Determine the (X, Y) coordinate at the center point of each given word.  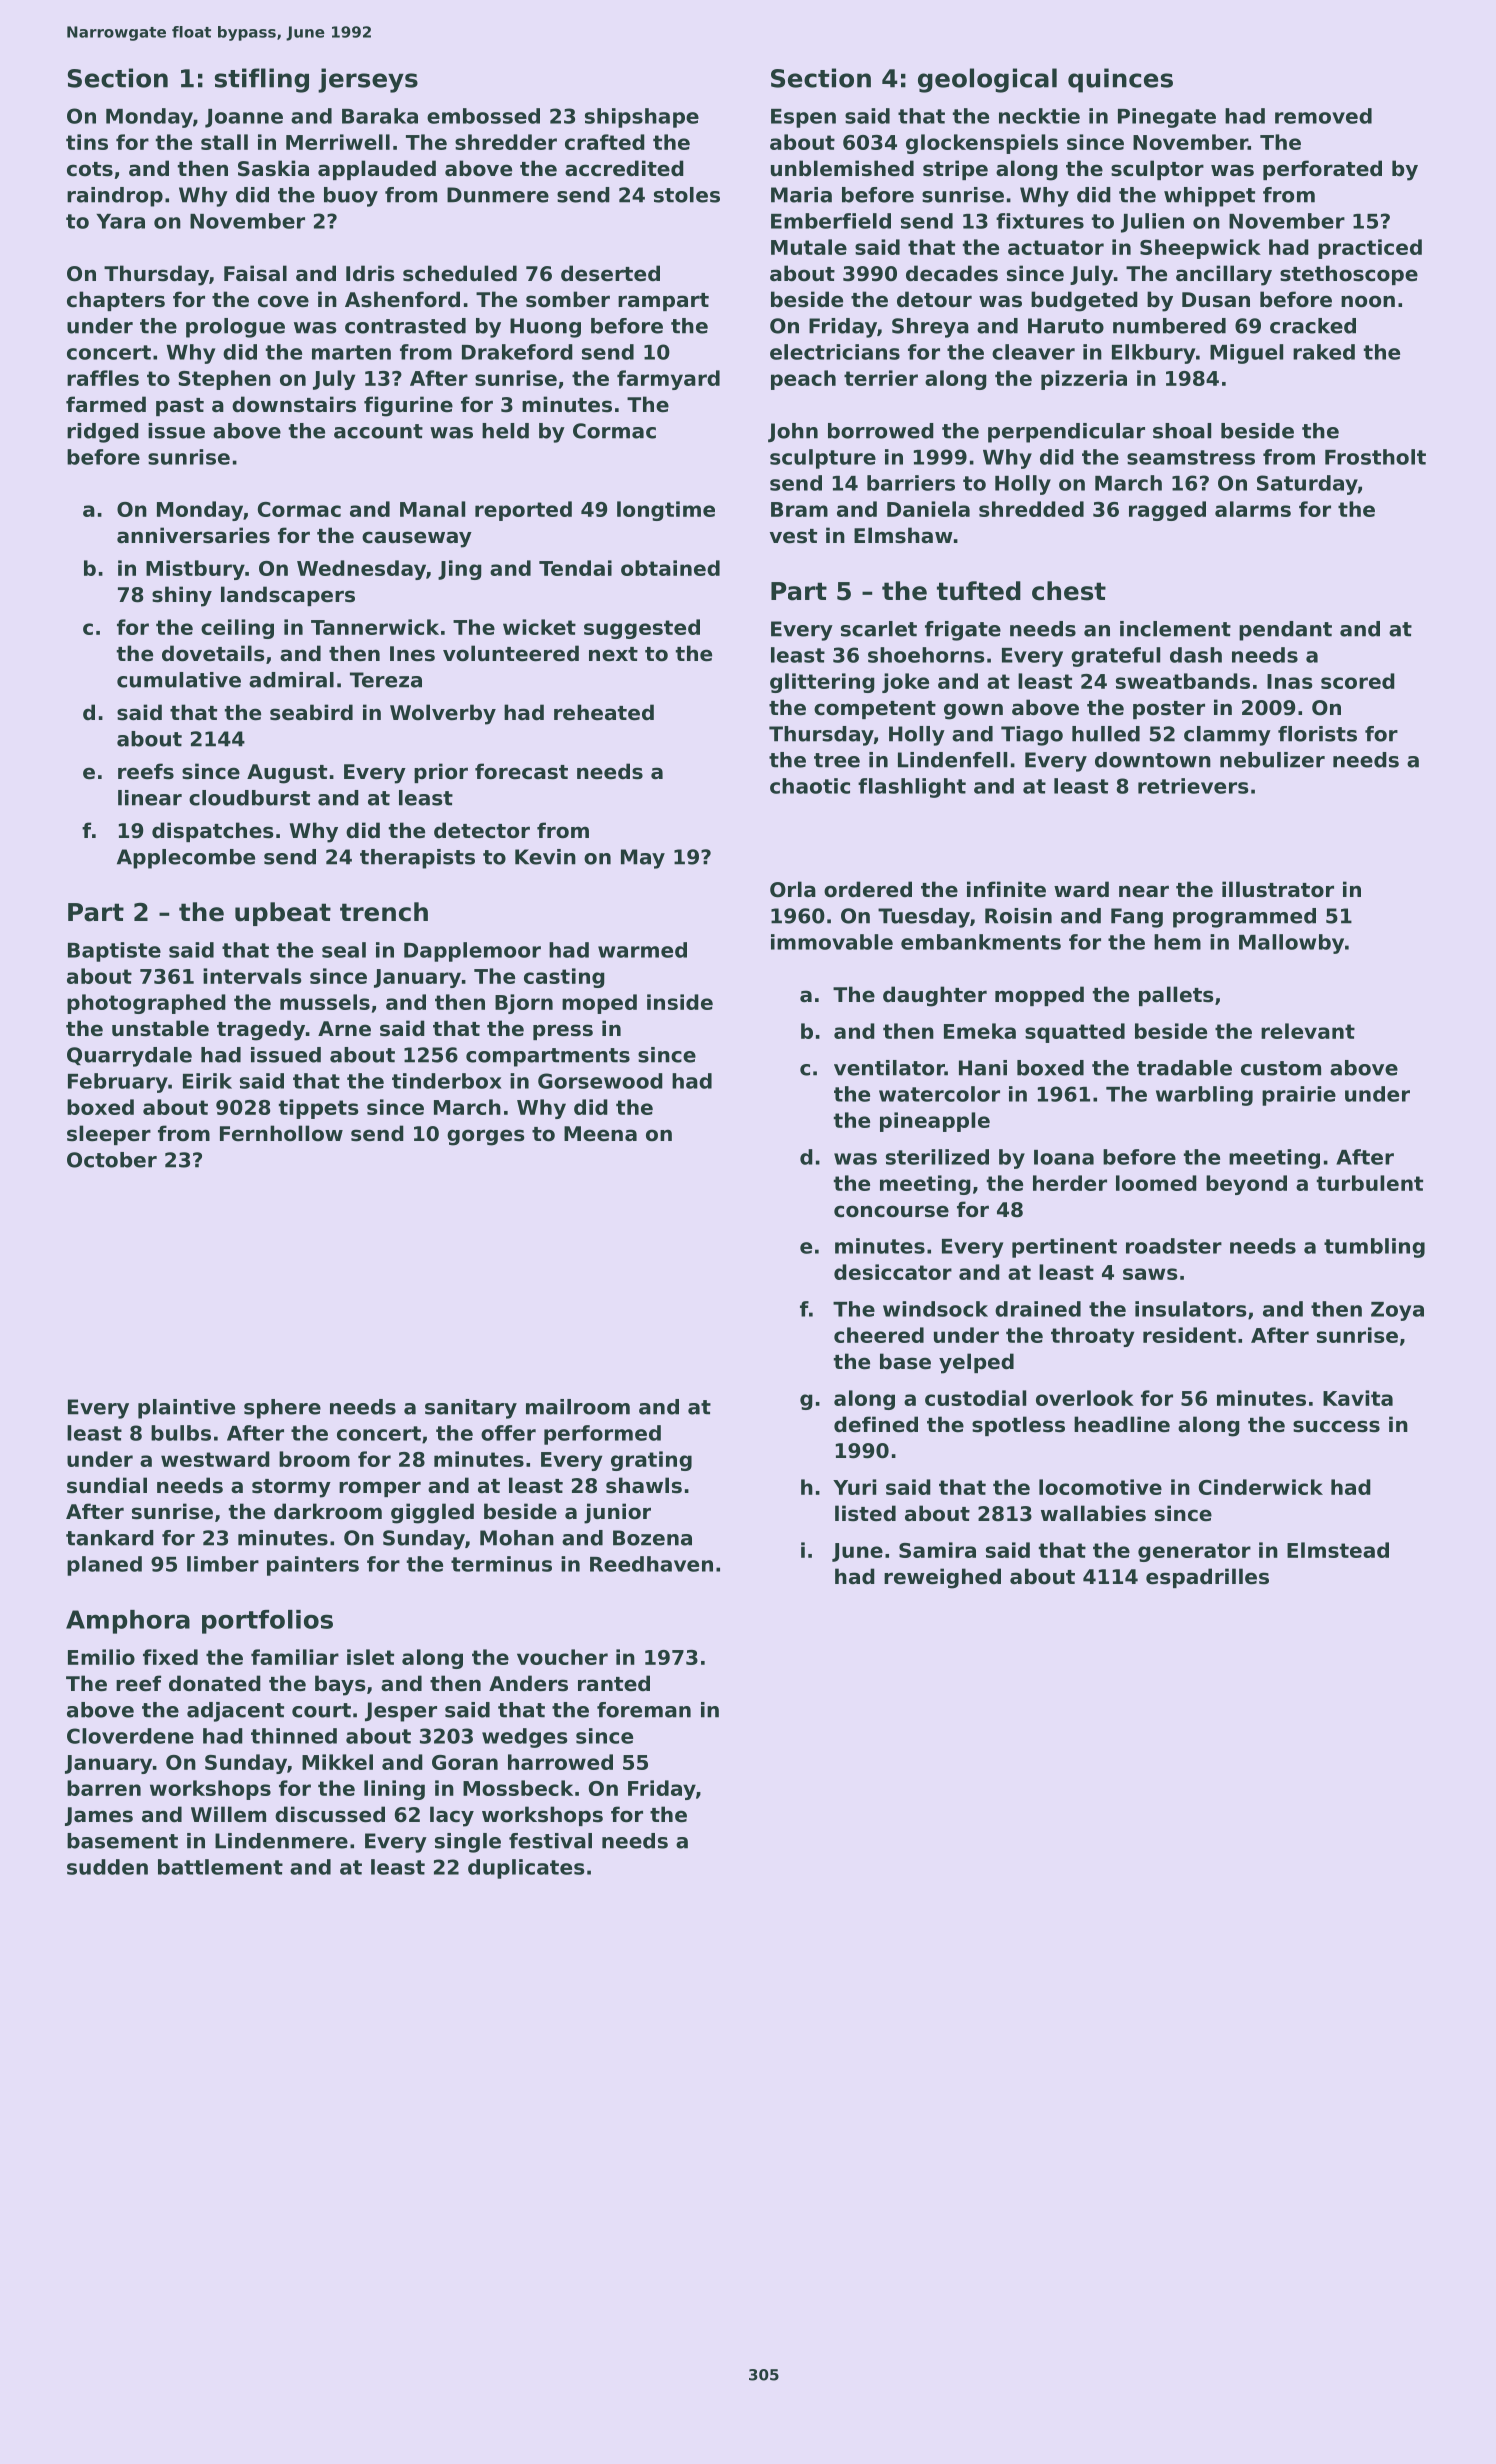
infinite (1006, 889)
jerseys (368, 80)
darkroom (328, 1511)
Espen (803, 118)
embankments (981, 942)
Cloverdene (130, 1736)
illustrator (1278, 889)
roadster (1174, 1246)
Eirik (207, 1081)
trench (384, 912)
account (378, 431)
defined (876, 1424)
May (643, 859)
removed (1323, 116)
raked (1324, 352)
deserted (610, 273)
